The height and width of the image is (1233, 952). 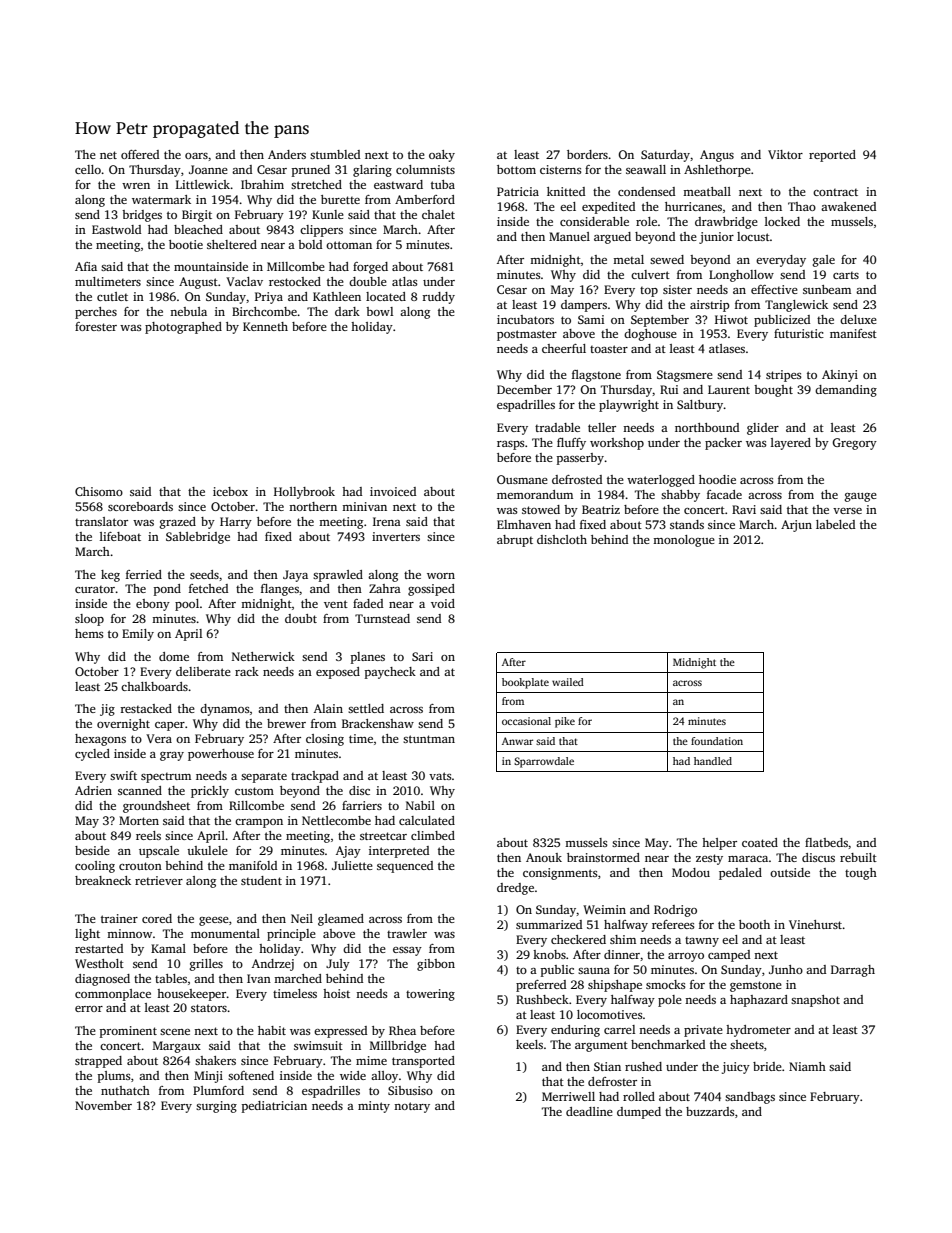 What do you see at coordinates (717, 741) in the image?
I see `foundation` at bounding box center [717, 741].
